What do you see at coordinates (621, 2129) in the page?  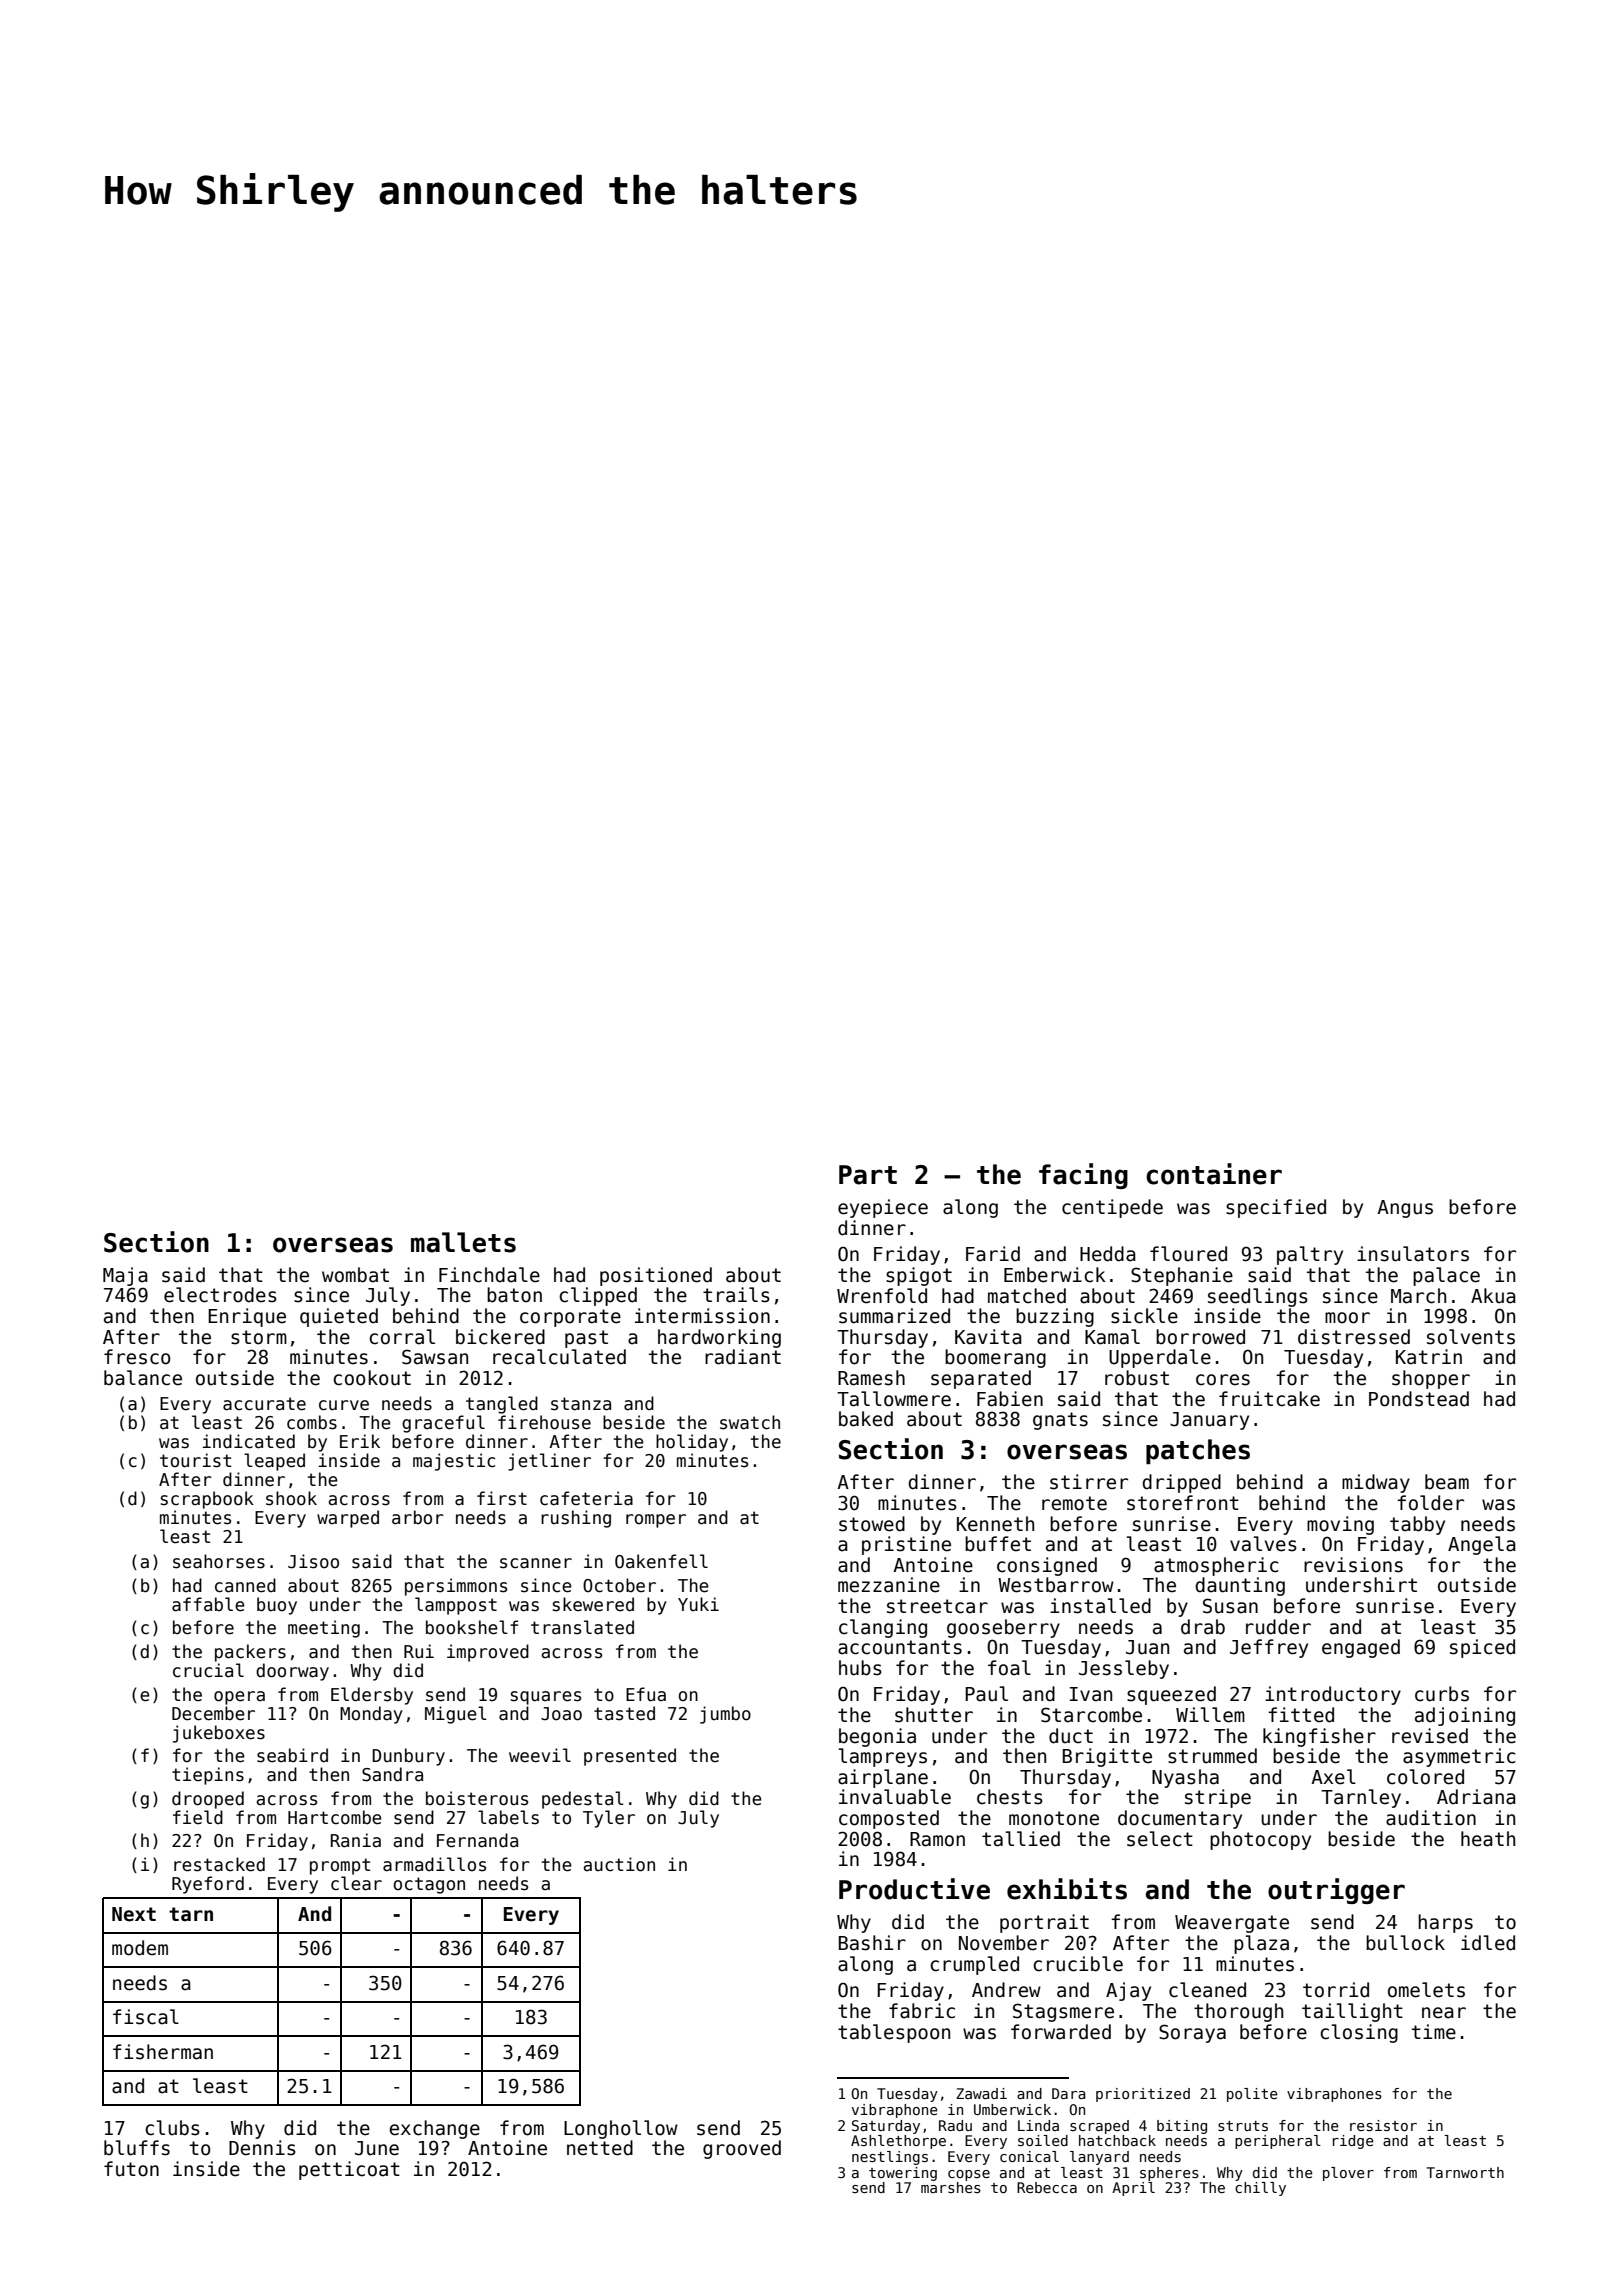 I see `Longhollow` at bounding box center [621, 2129].
